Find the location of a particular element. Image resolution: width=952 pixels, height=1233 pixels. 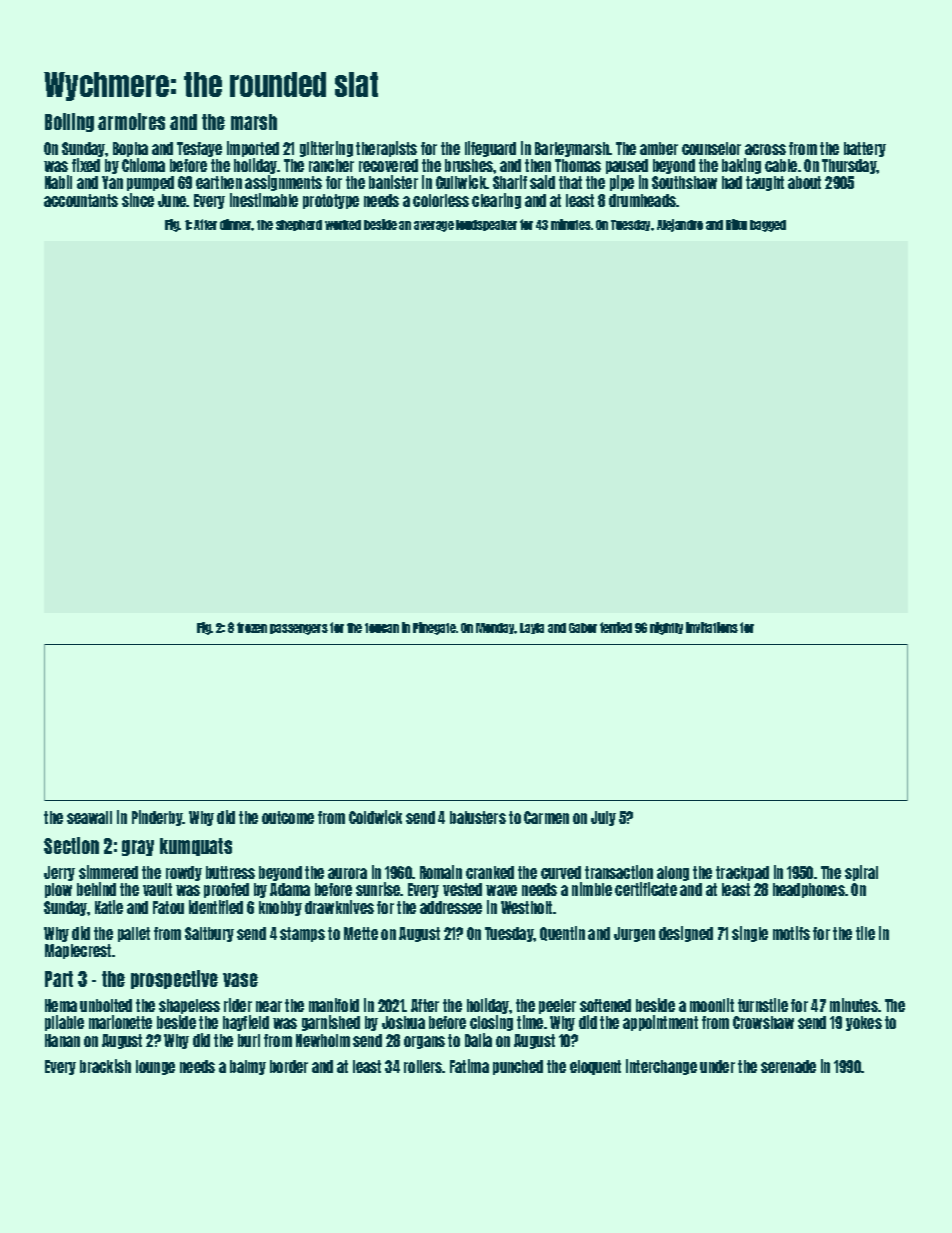

frozen is located at coordinates (252, 627).
